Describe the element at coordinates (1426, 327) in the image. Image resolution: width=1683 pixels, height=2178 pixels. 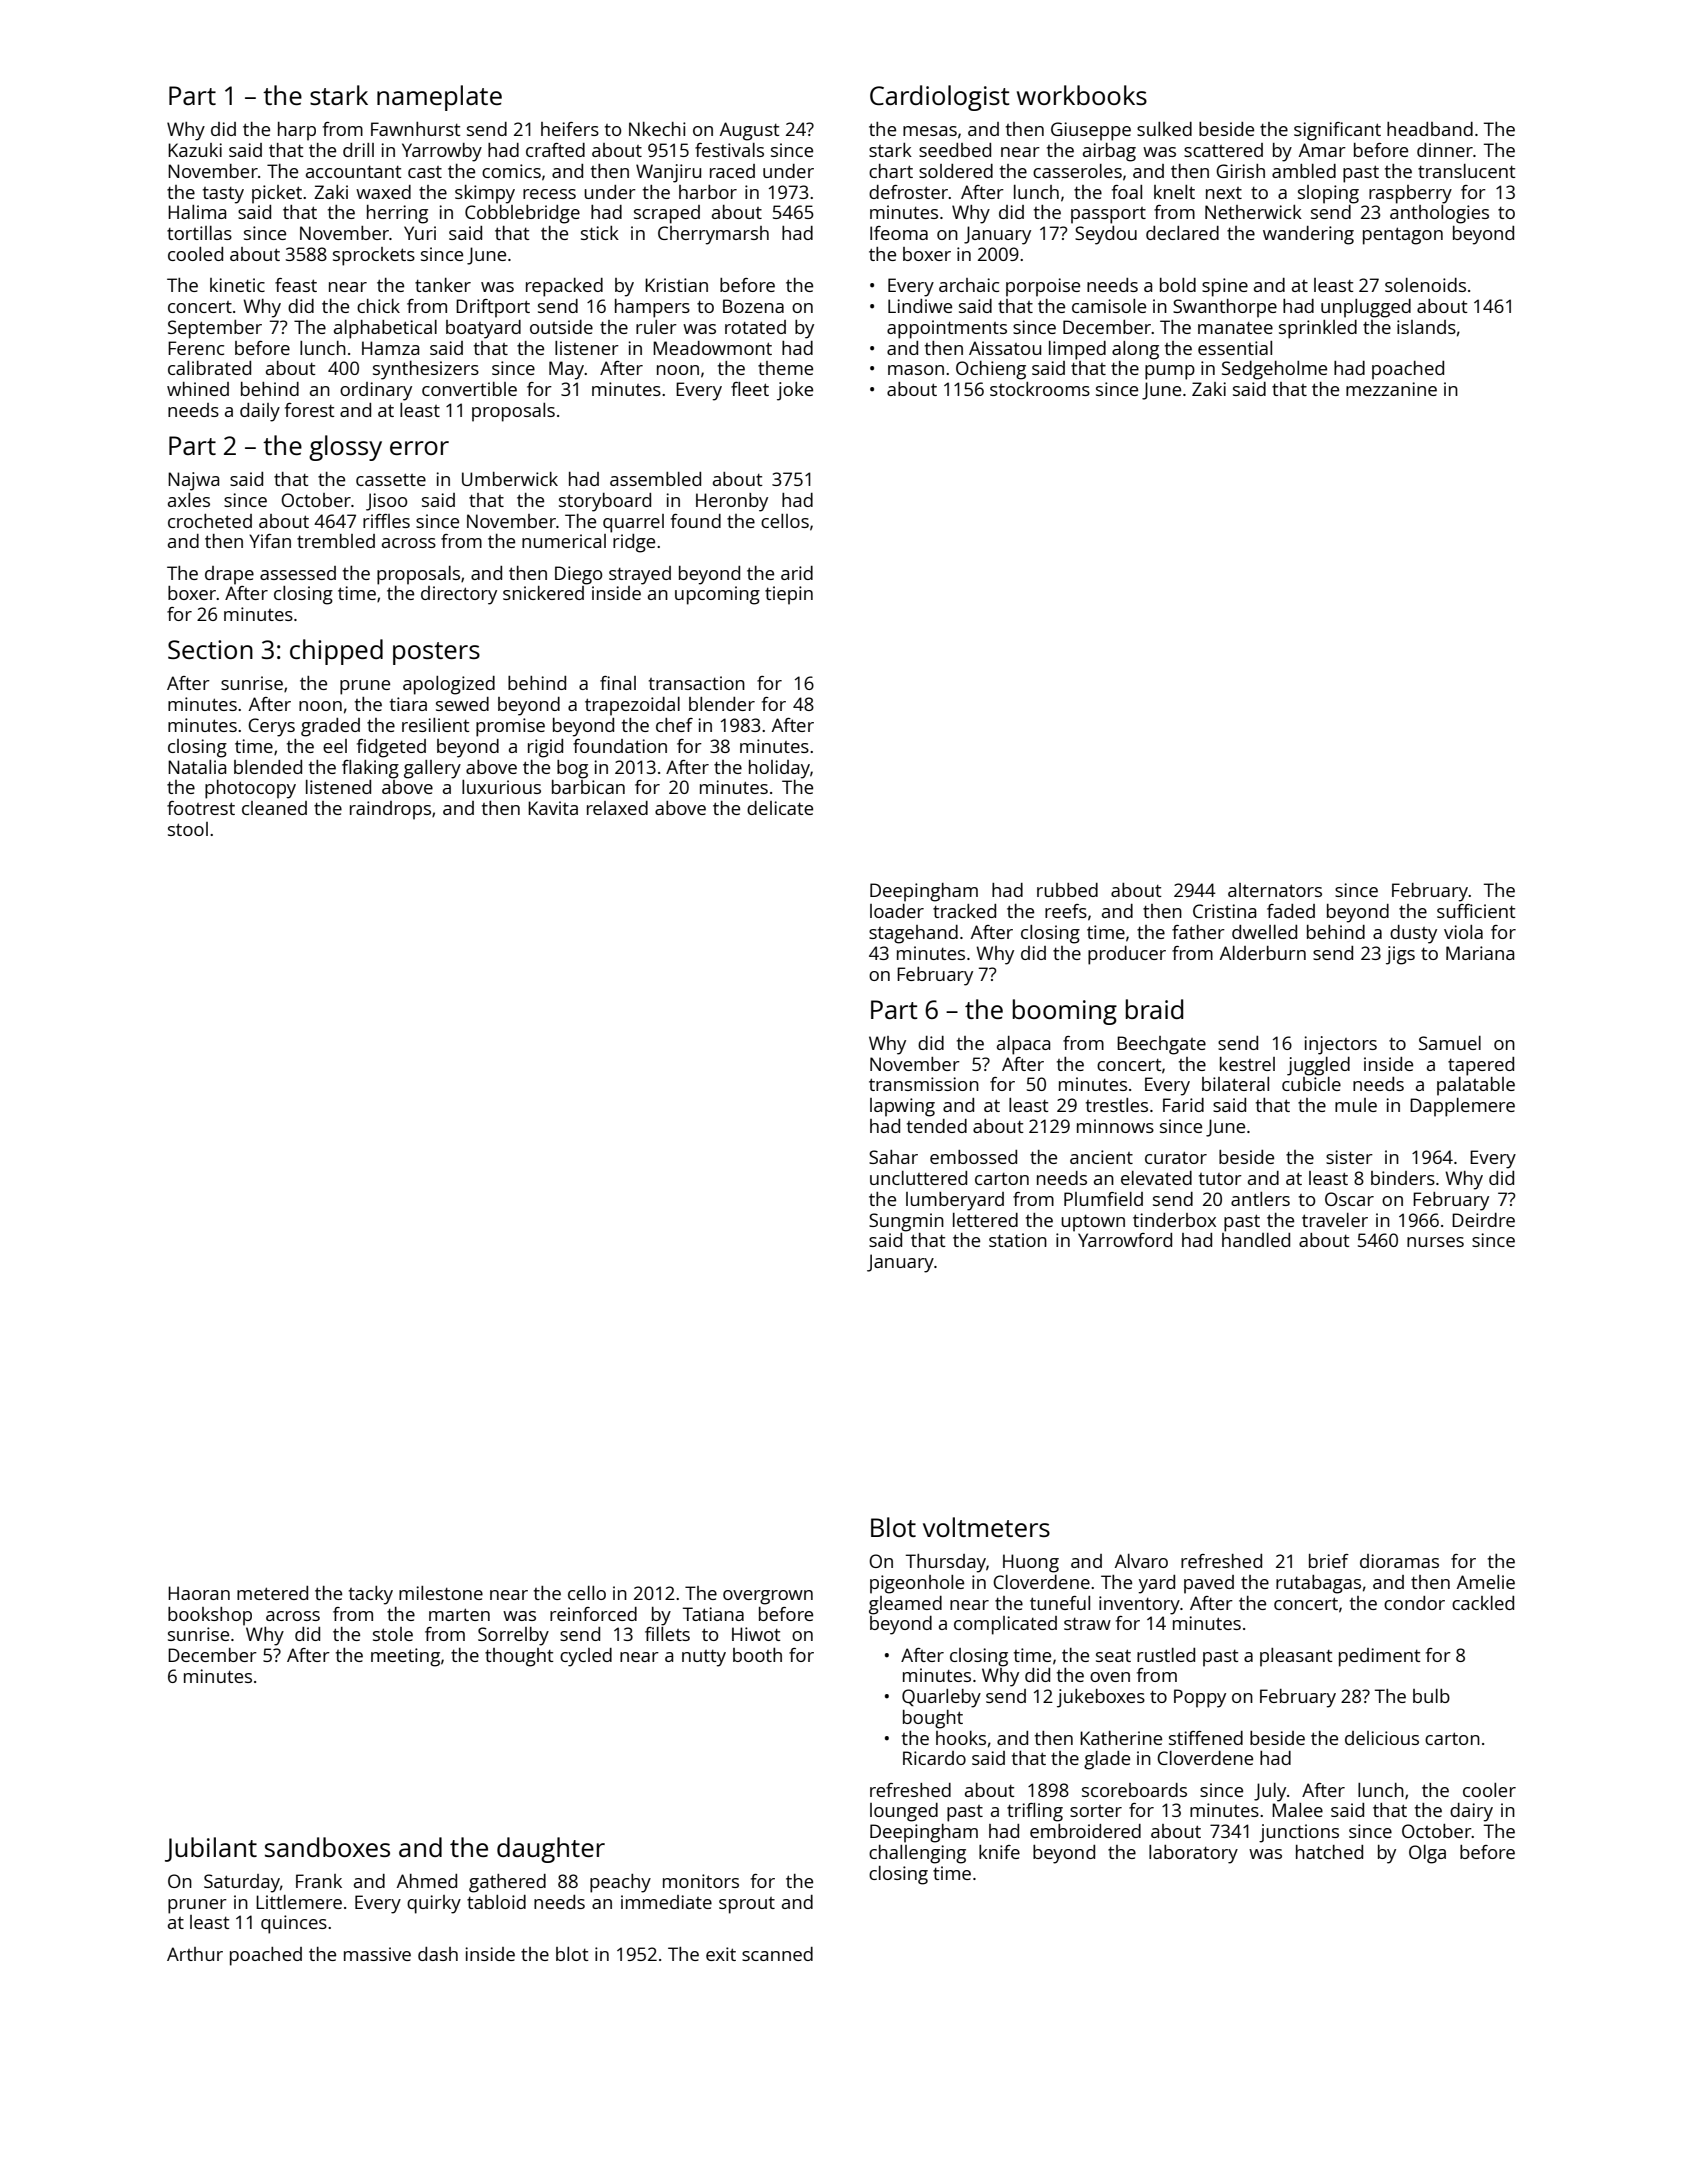
I see `islands` at that location.
